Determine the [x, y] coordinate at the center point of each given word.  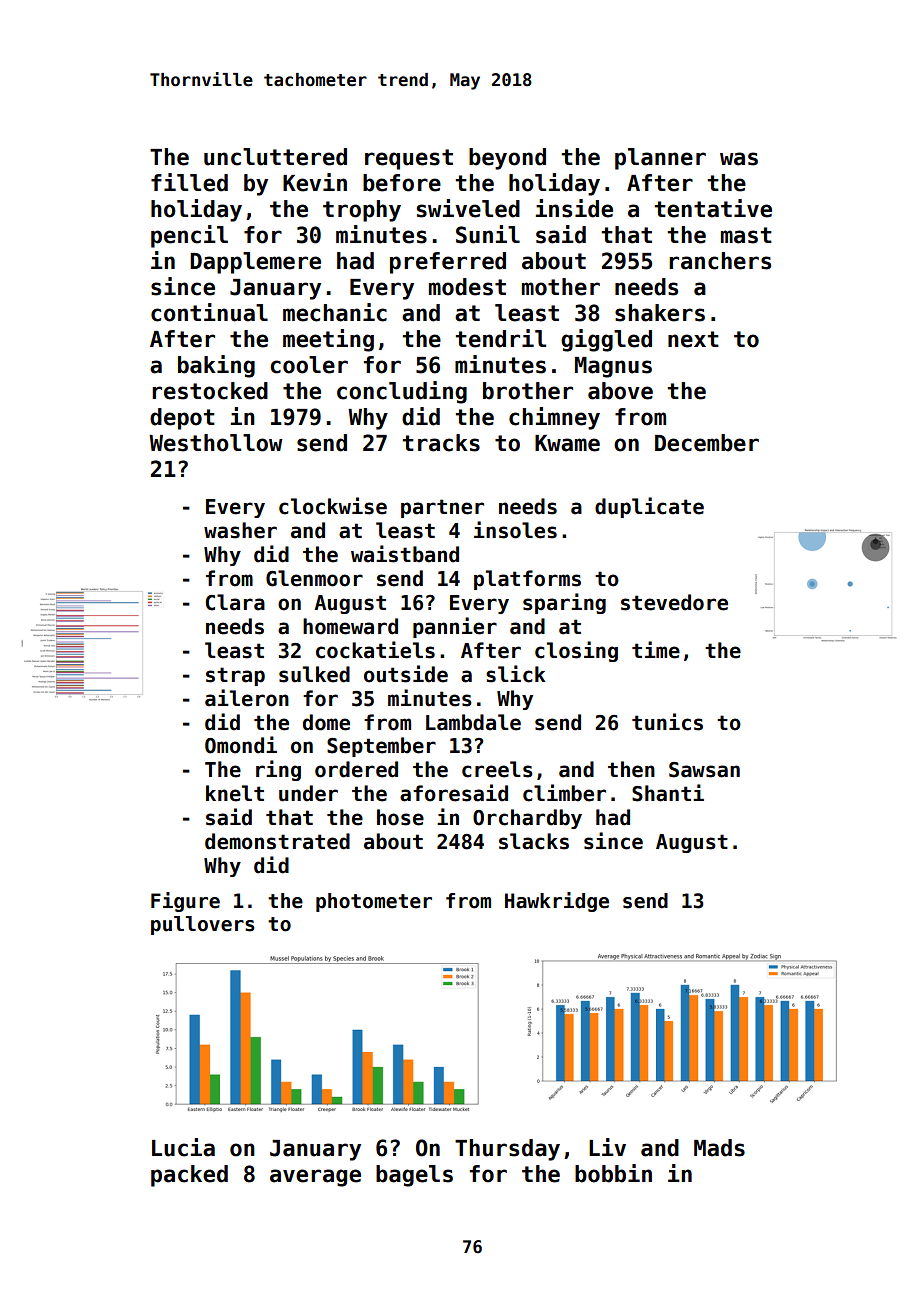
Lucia [183, 1147]
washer [240, 530]
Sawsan [704, 770]
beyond [507, 159]
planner [660, 159]
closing [576, 651]
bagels [414, 1176]
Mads [719, 1148]
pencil [189, 236]
